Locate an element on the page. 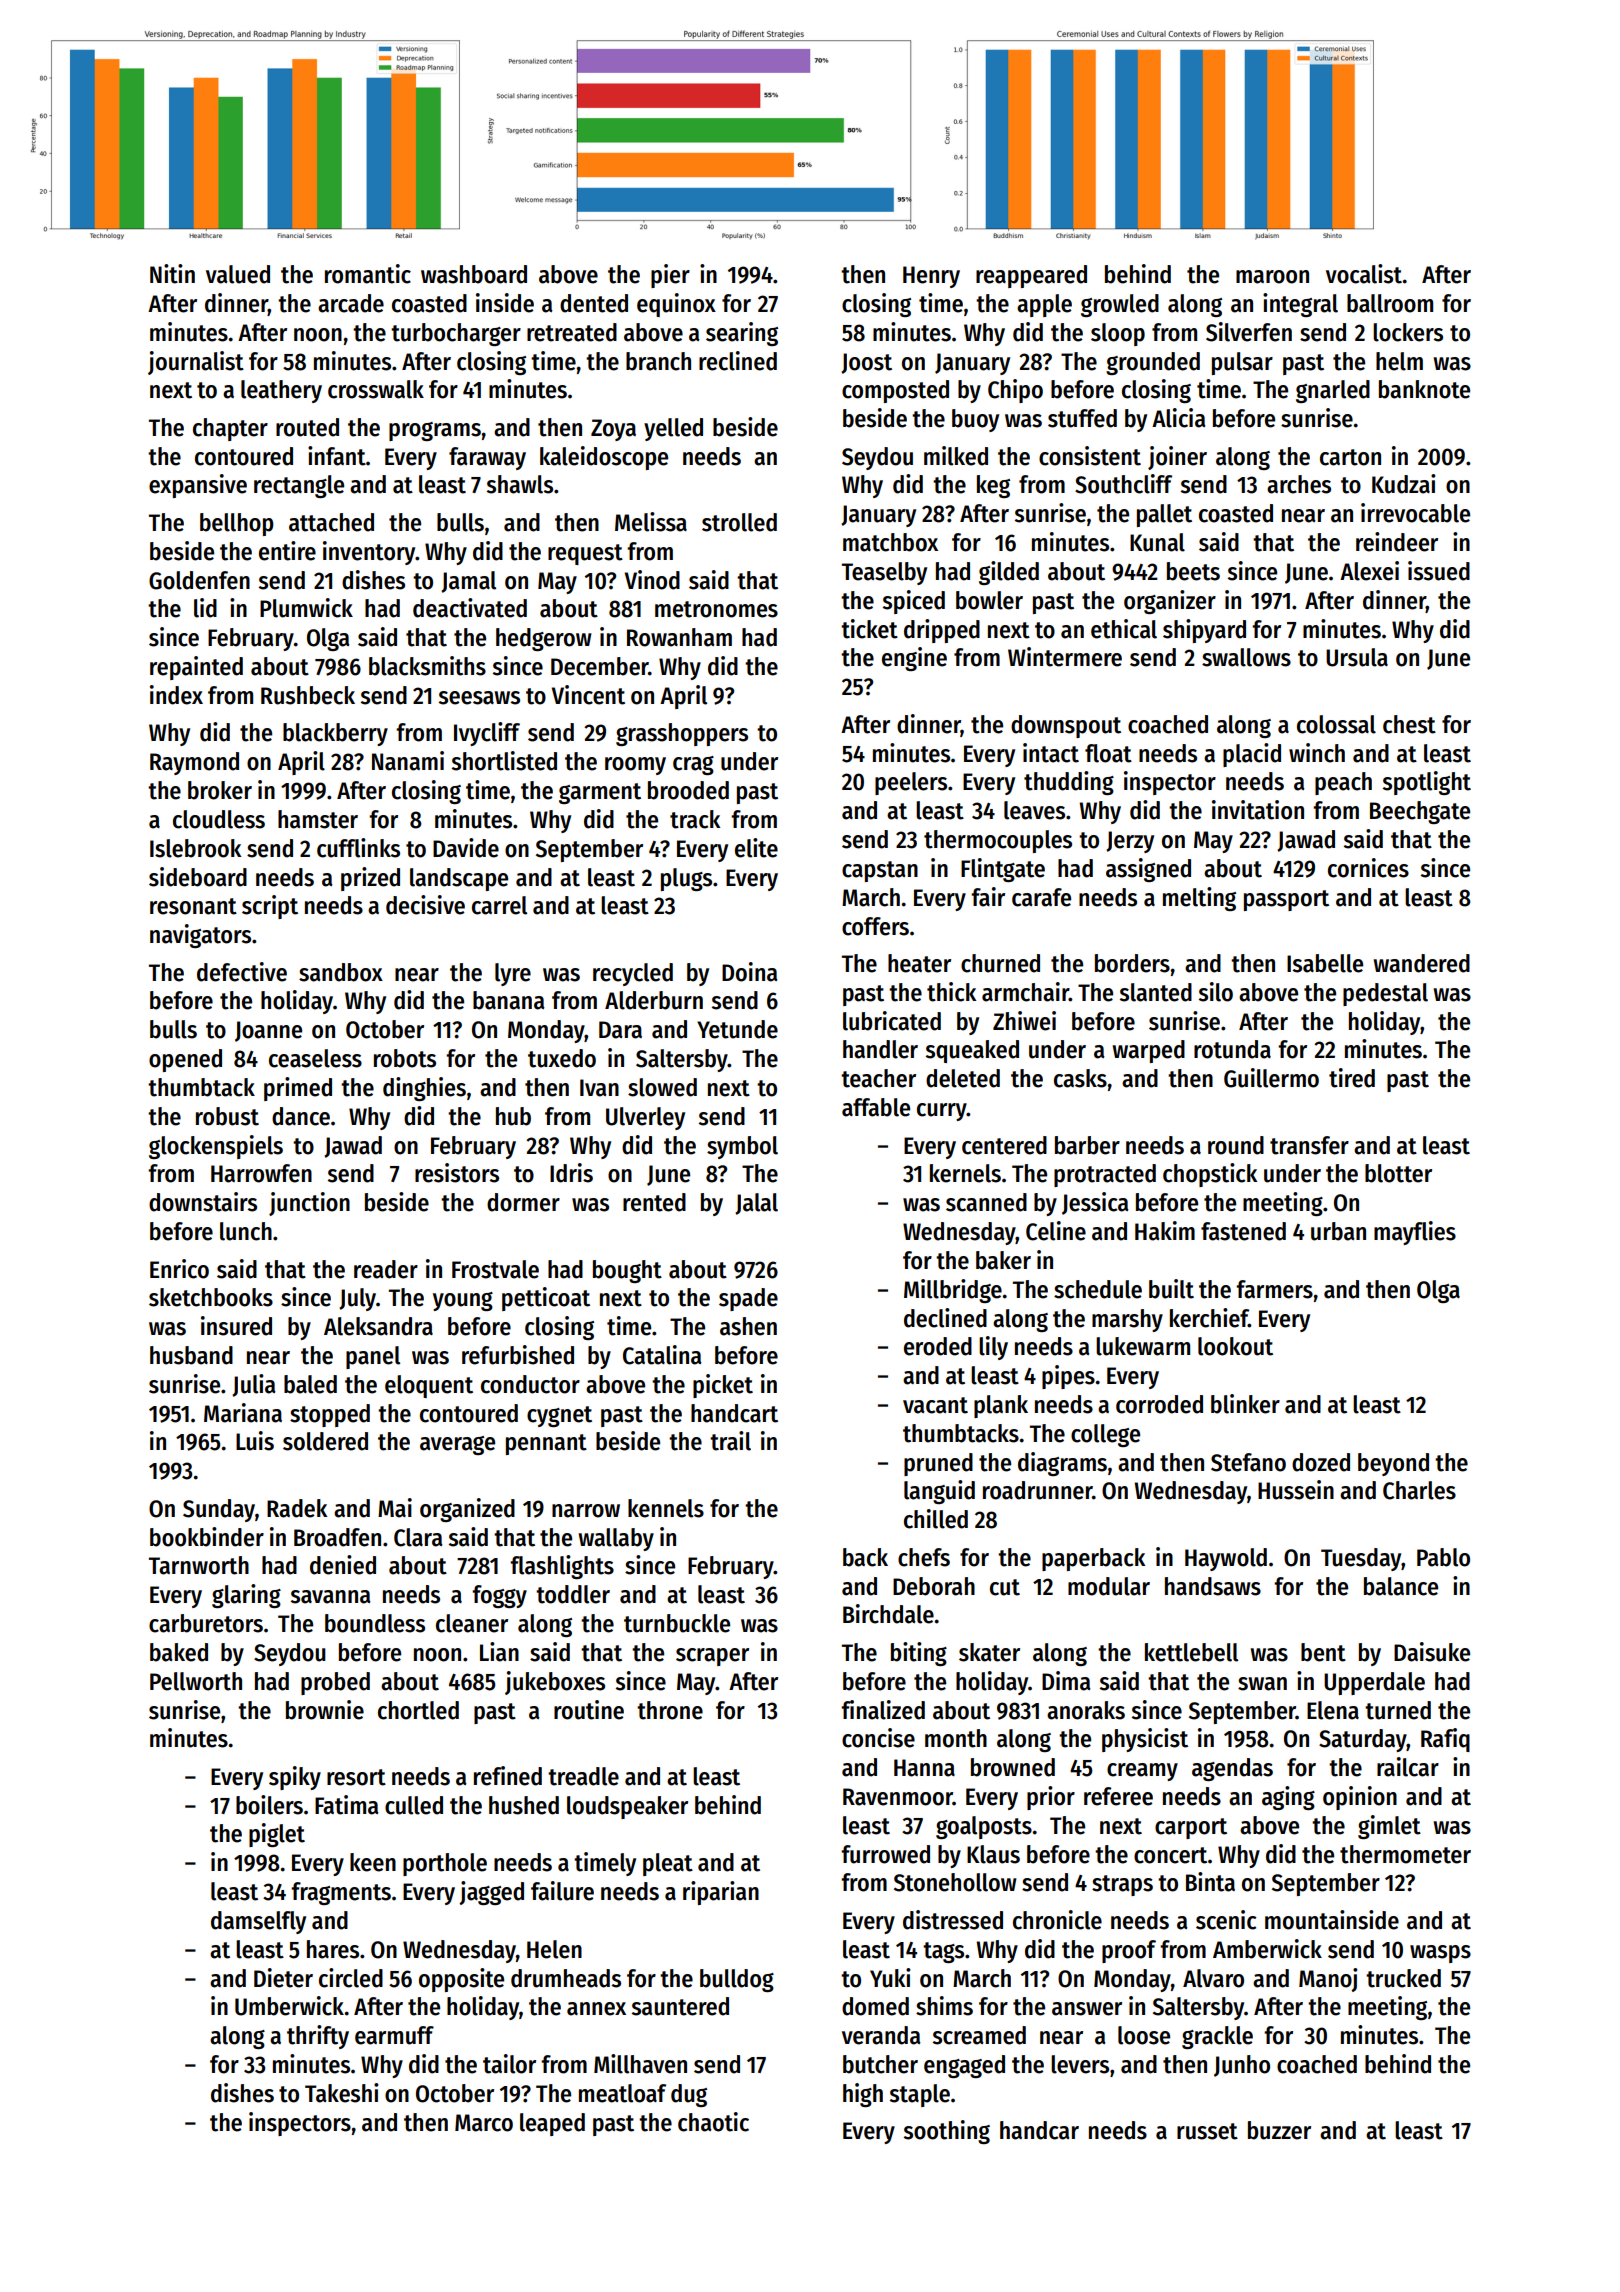  warped is located at coordinates (1149, 1051).
